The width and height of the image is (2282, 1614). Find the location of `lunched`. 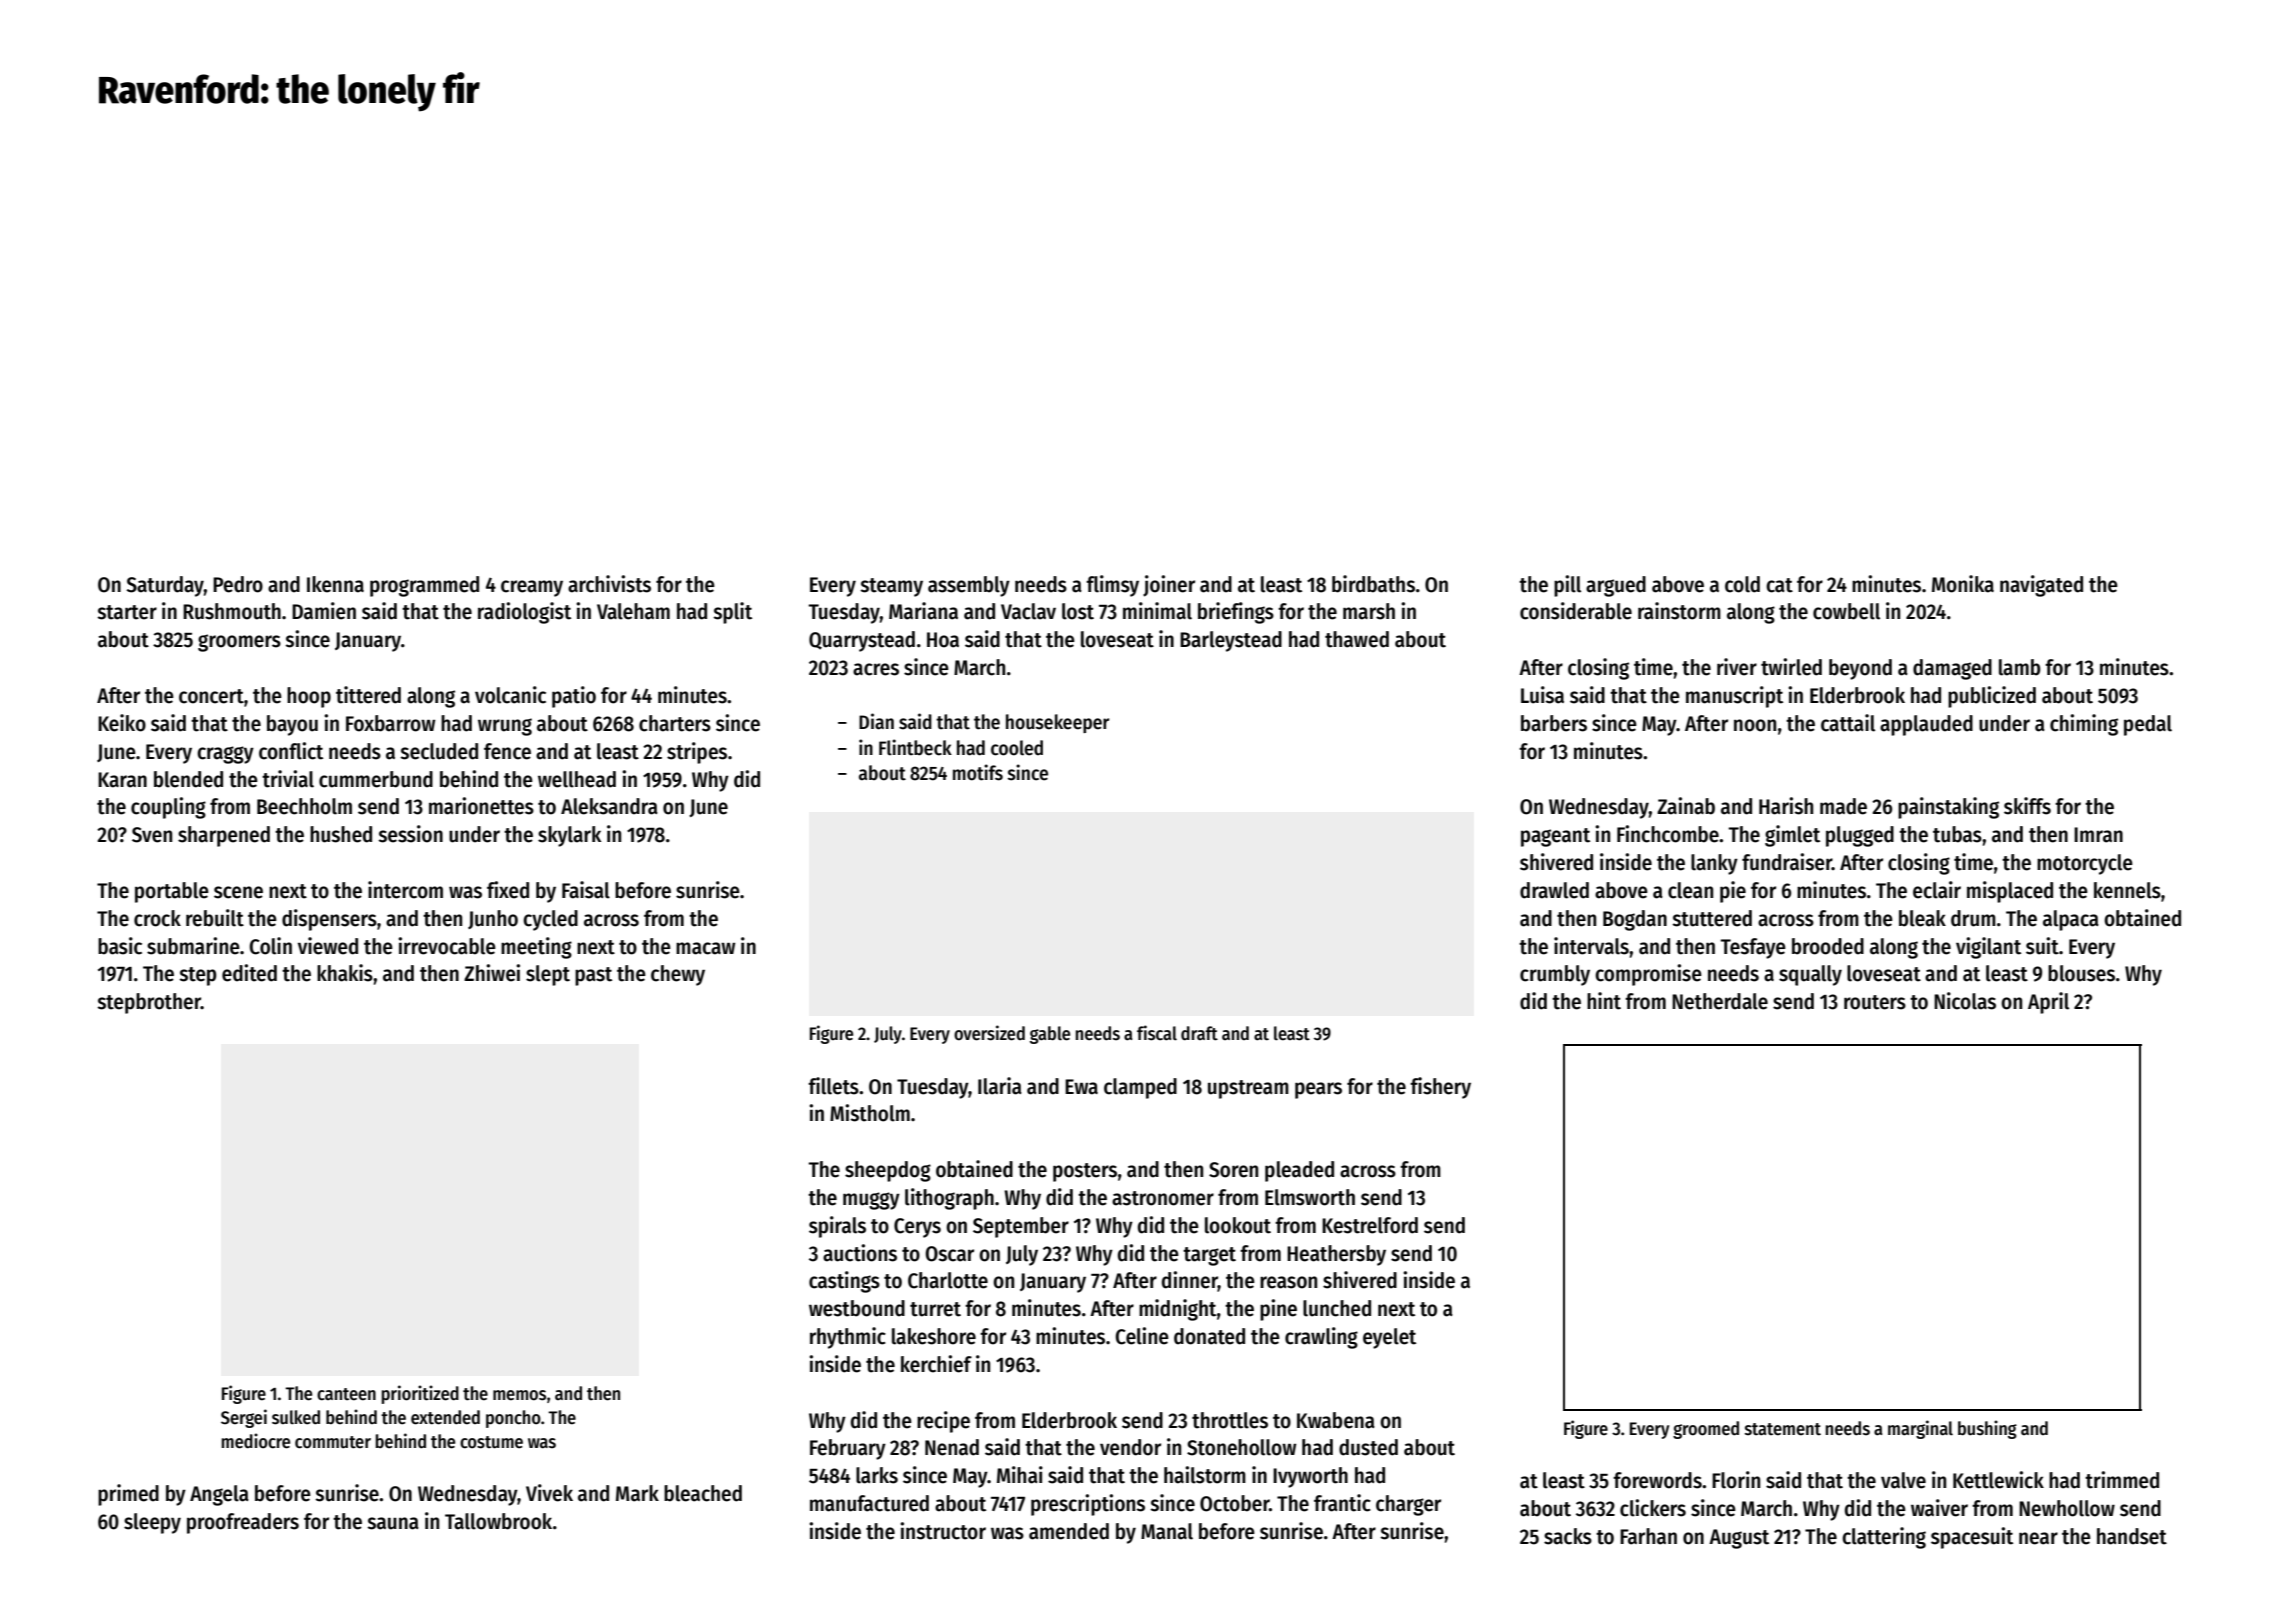

lunched is located at coordinates (1337, 1308).
